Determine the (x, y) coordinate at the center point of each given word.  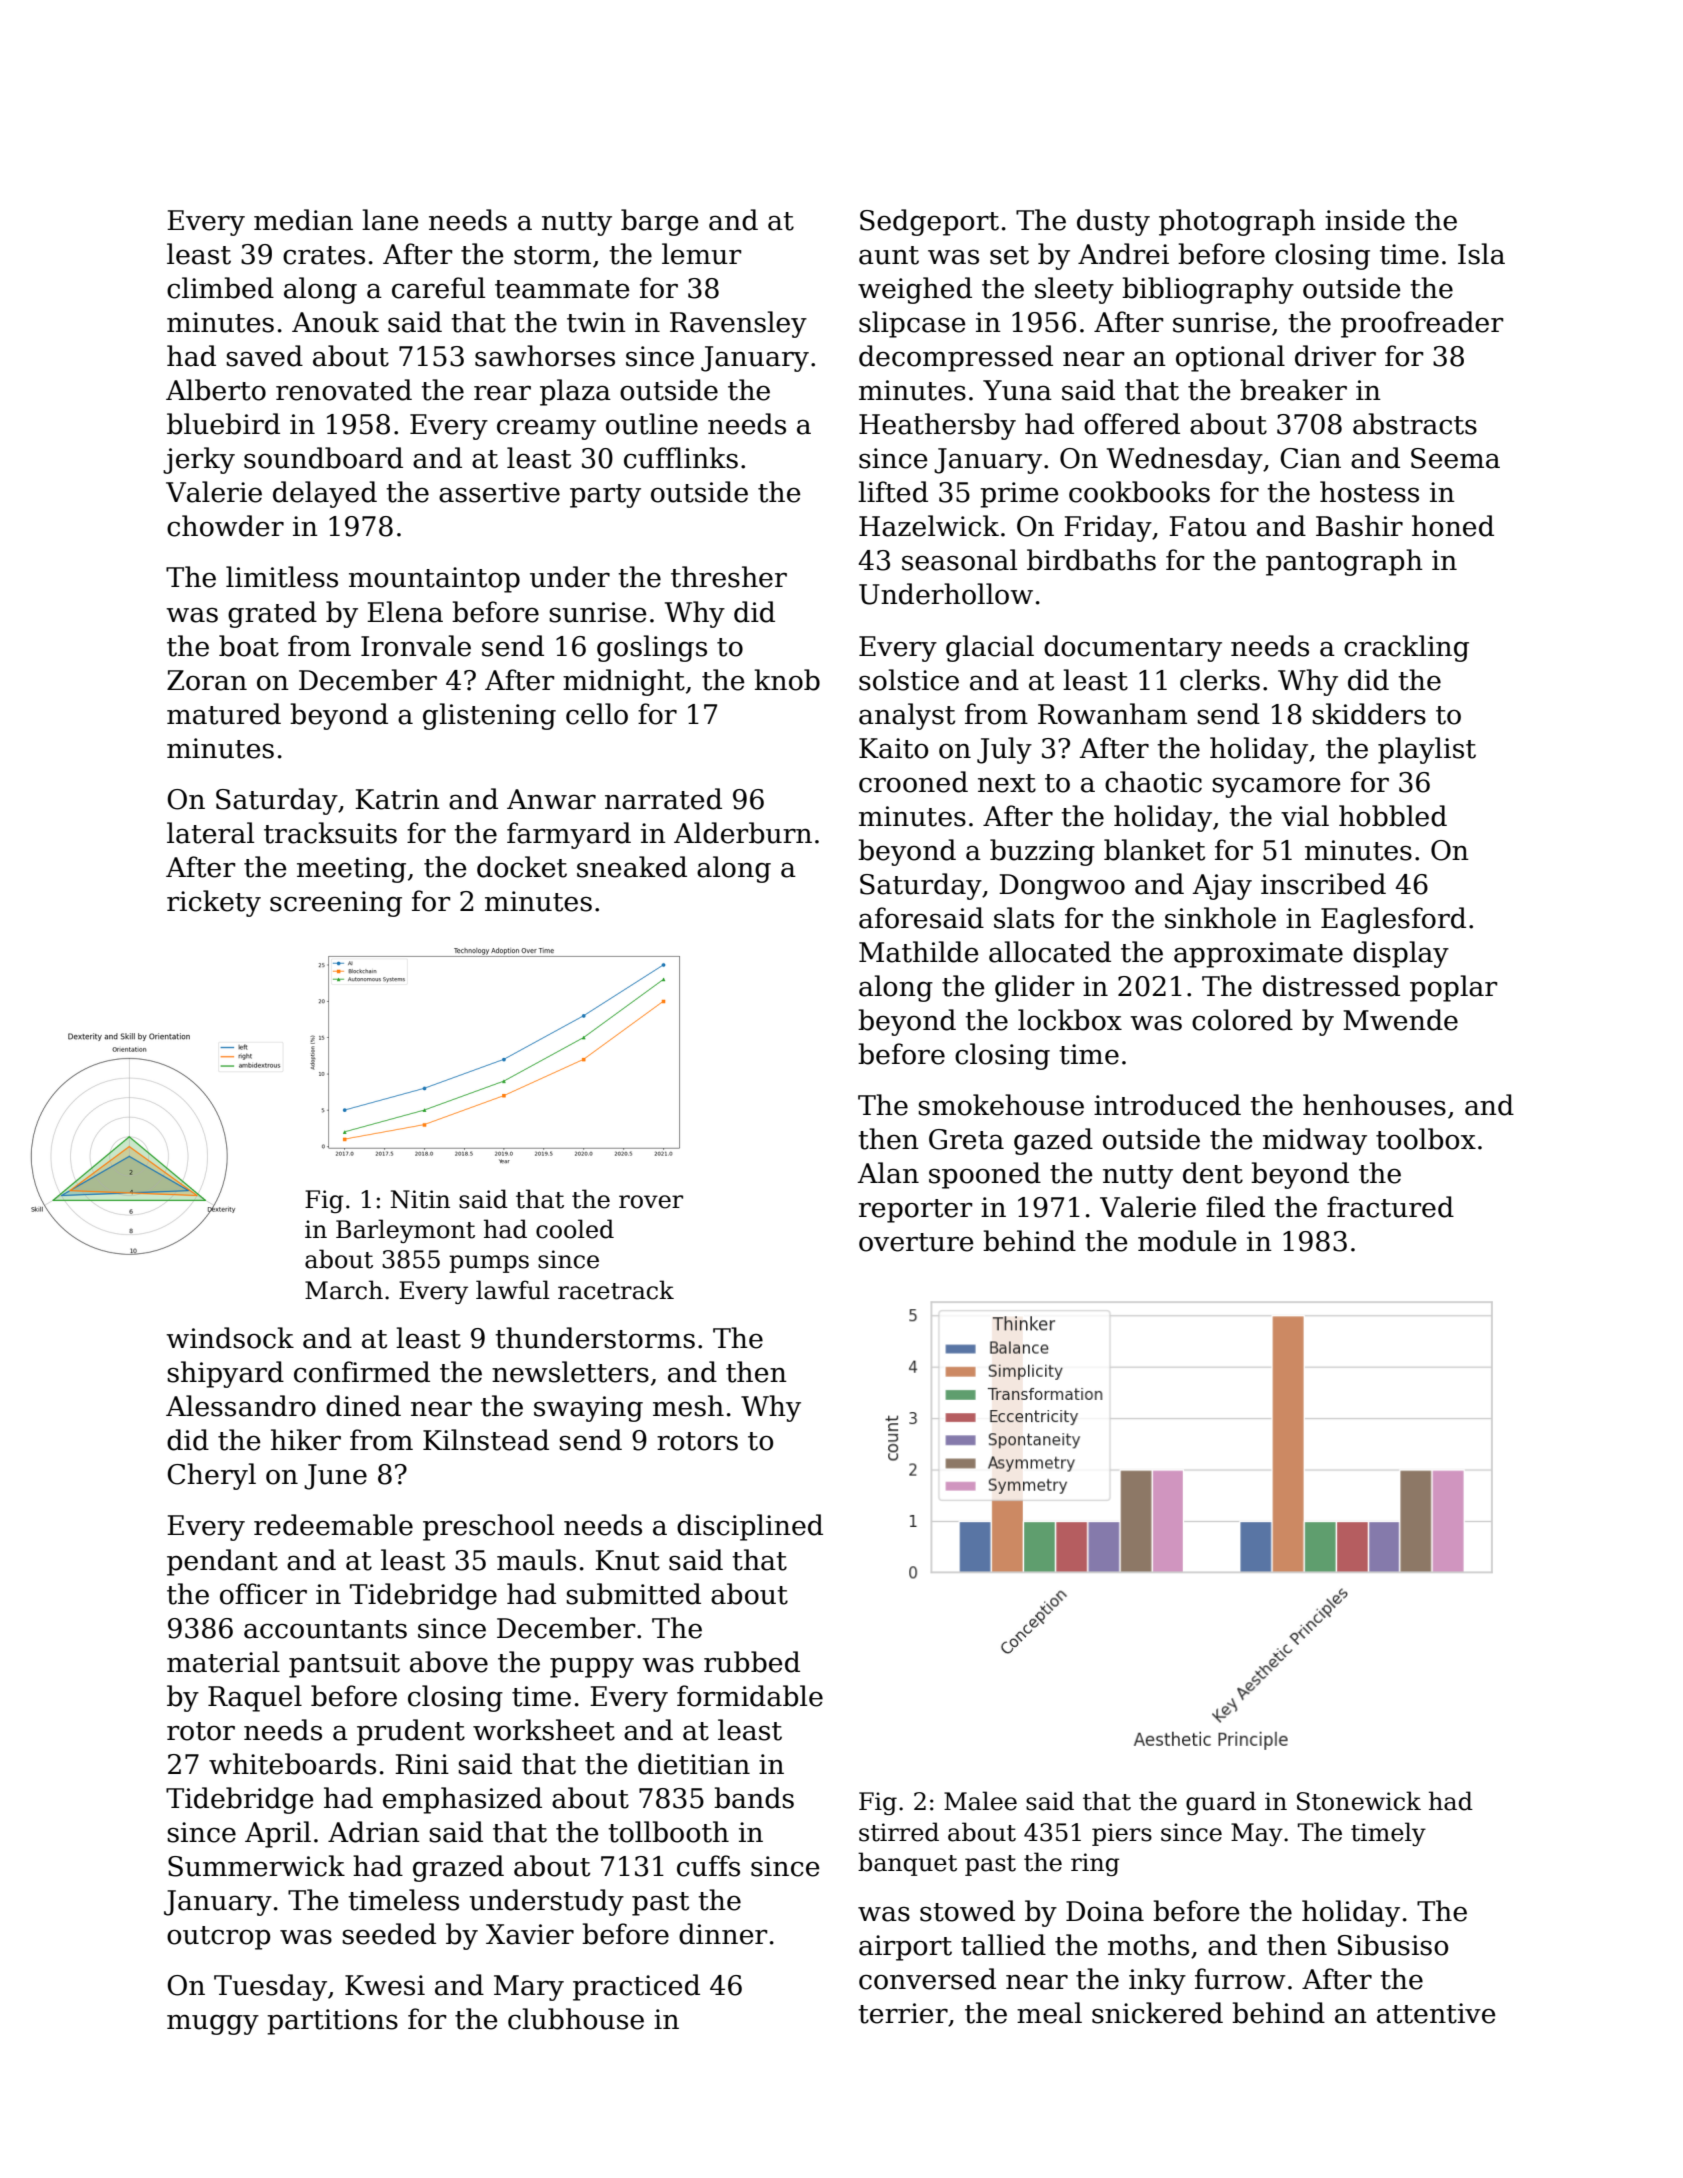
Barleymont (405, 1231)
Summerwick (256, 1866)
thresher (729, 577)
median (303, 220)
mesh (688, 1406)
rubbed (752, 1662)
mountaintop (434, 580)
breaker (1293, 390)
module (1187, 1241)
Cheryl (211, 1476)
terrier (903, 2013)
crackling (1406, 648)
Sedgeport (929, 222)
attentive (1436, 2013)
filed (1235, 1207)
